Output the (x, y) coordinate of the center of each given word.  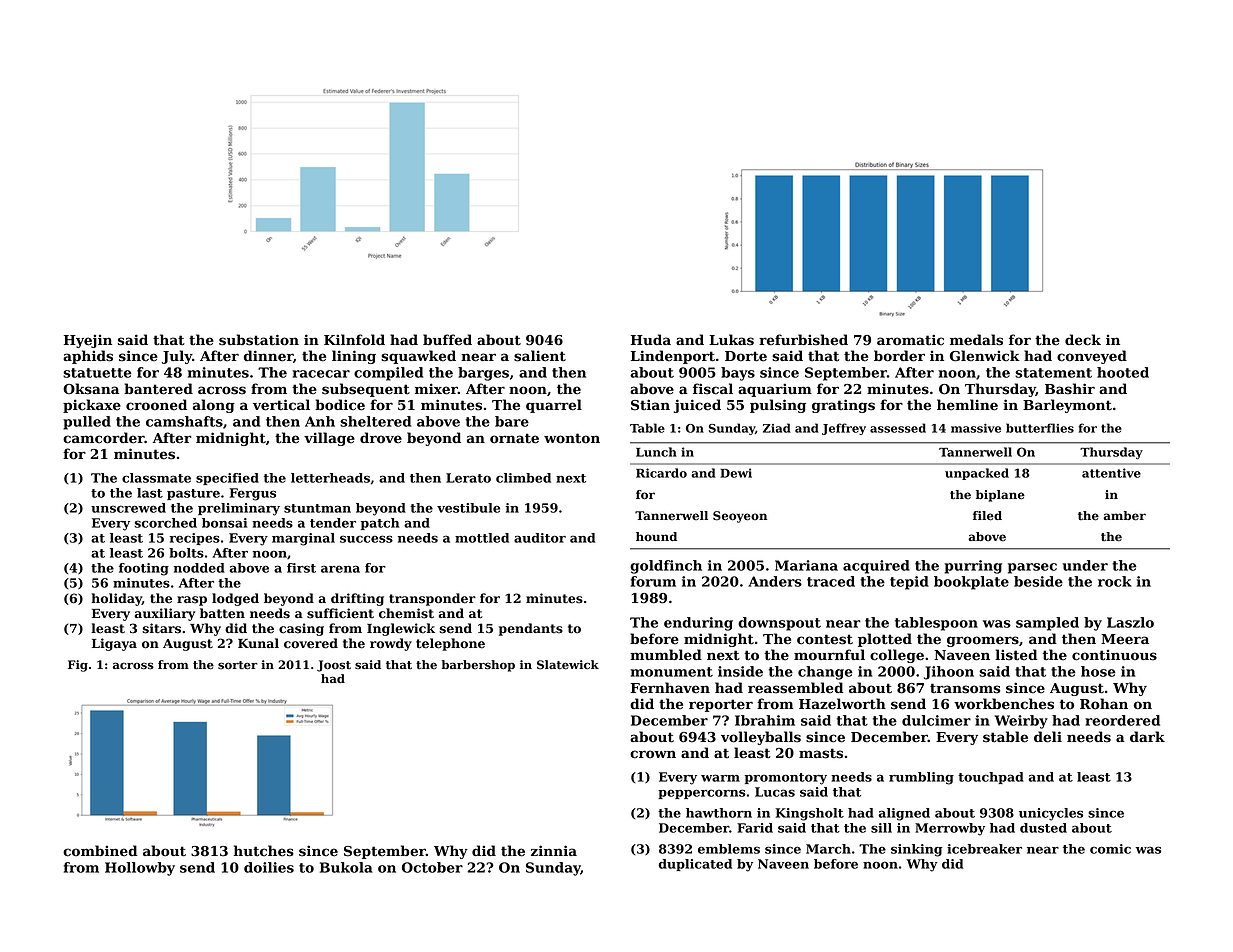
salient (540, 356)
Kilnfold (354, 340)
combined (100, 851)
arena (340, 569)
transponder (432, 599)
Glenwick (985, 356)
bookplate (971, 583)
